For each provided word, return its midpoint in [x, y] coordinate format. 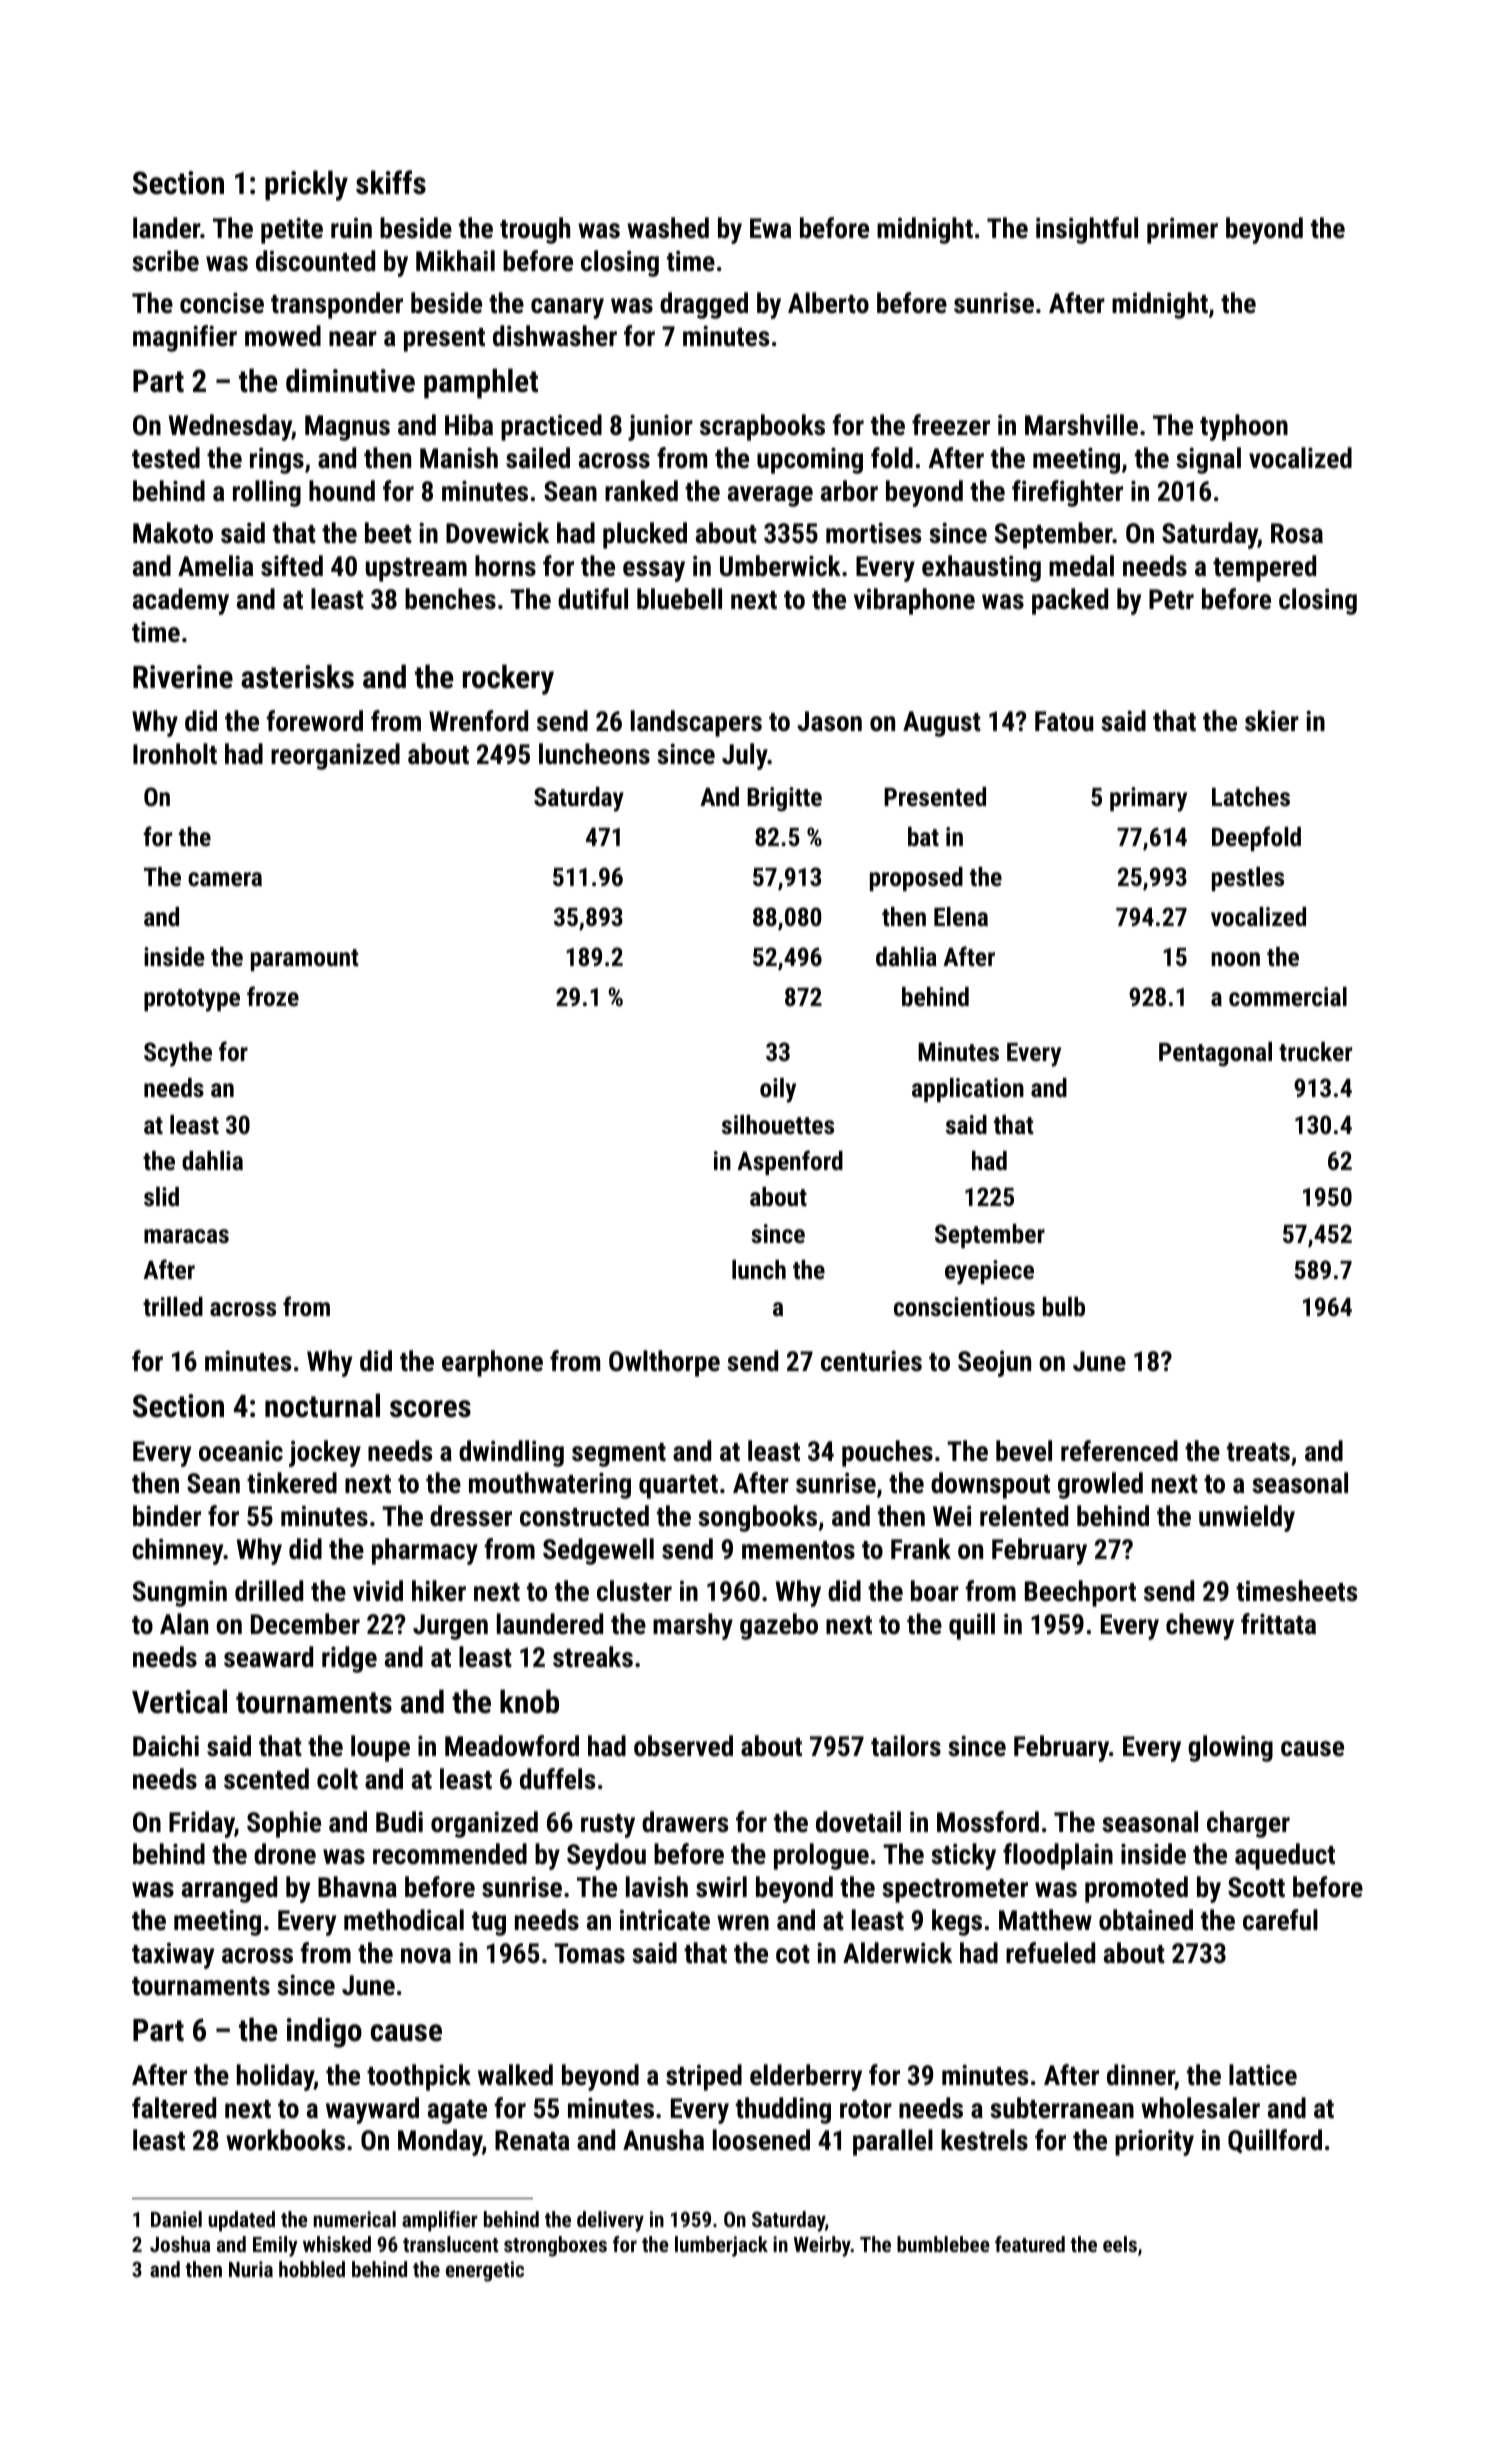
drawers [685, 1822]
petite [292, 230]
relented [1024, 1516]
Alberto [828, 303]
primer [1182, 230]
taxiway [173, 1956]
